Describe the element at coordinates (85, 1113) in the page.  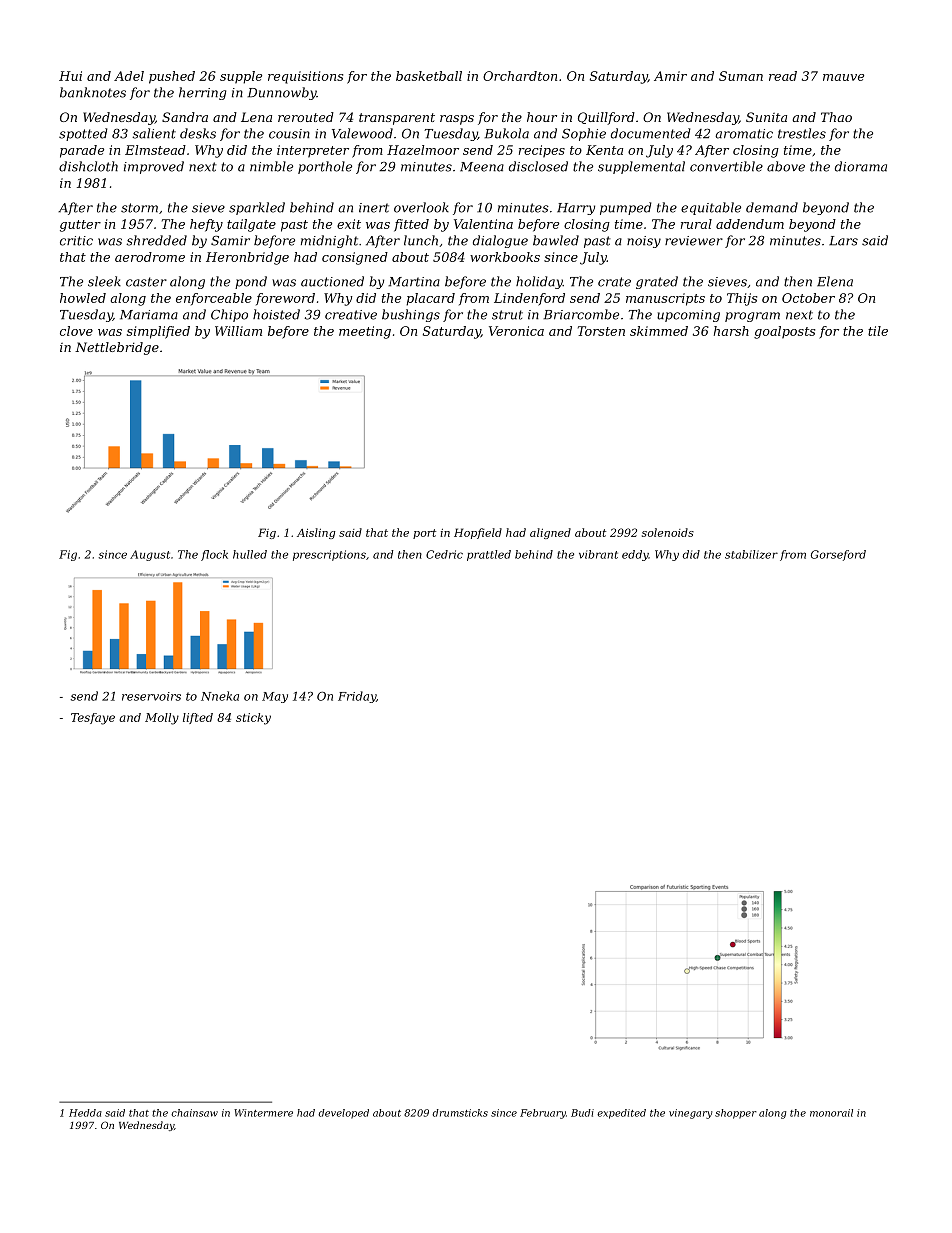
I see `Hedda` at that location.
